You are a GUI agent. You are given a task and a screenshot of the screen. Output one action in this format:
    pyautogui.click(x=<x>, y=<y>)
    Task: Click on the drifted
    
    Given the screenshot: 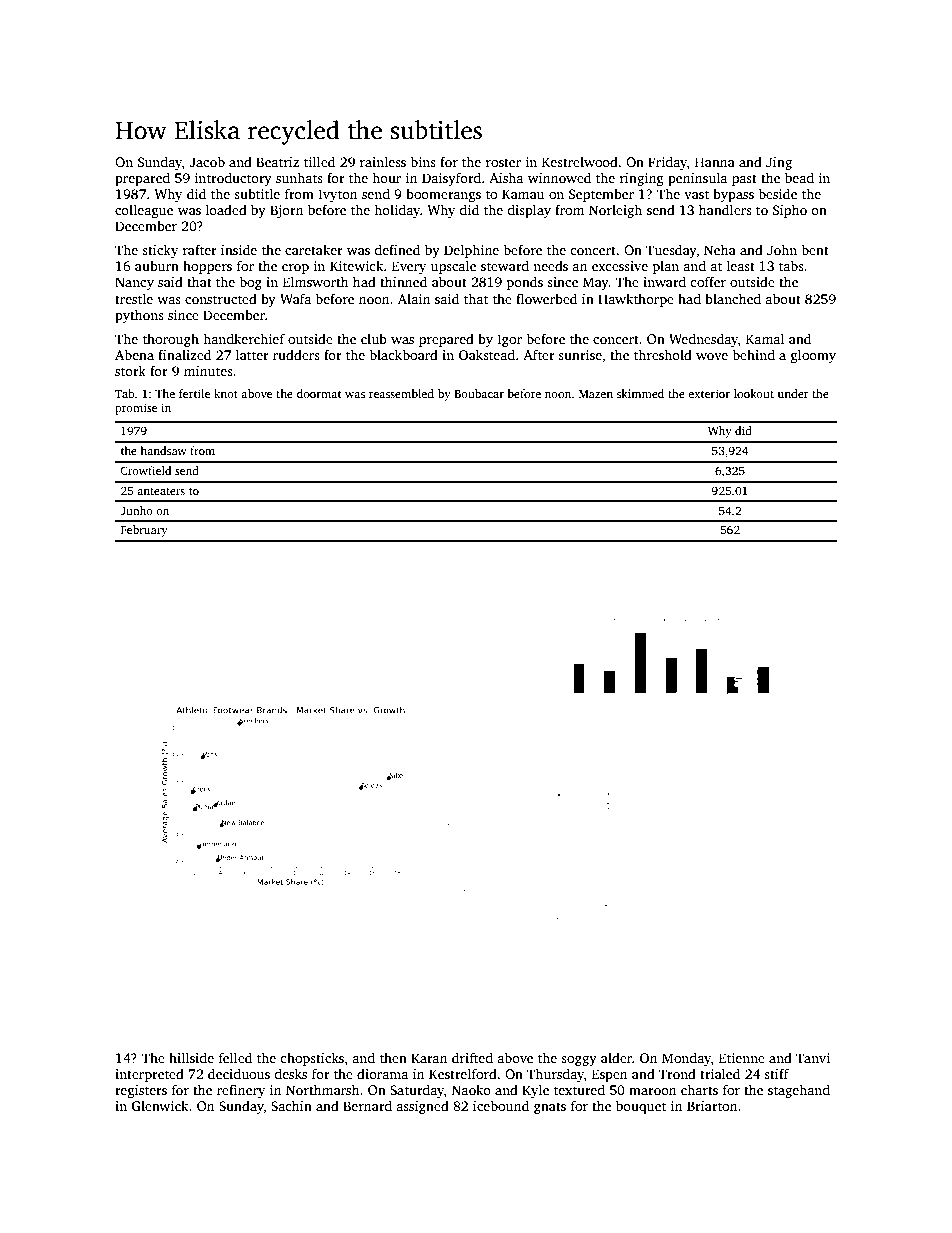 What is the action you would take?
    pyautogui.click(x=472, y=1057)
